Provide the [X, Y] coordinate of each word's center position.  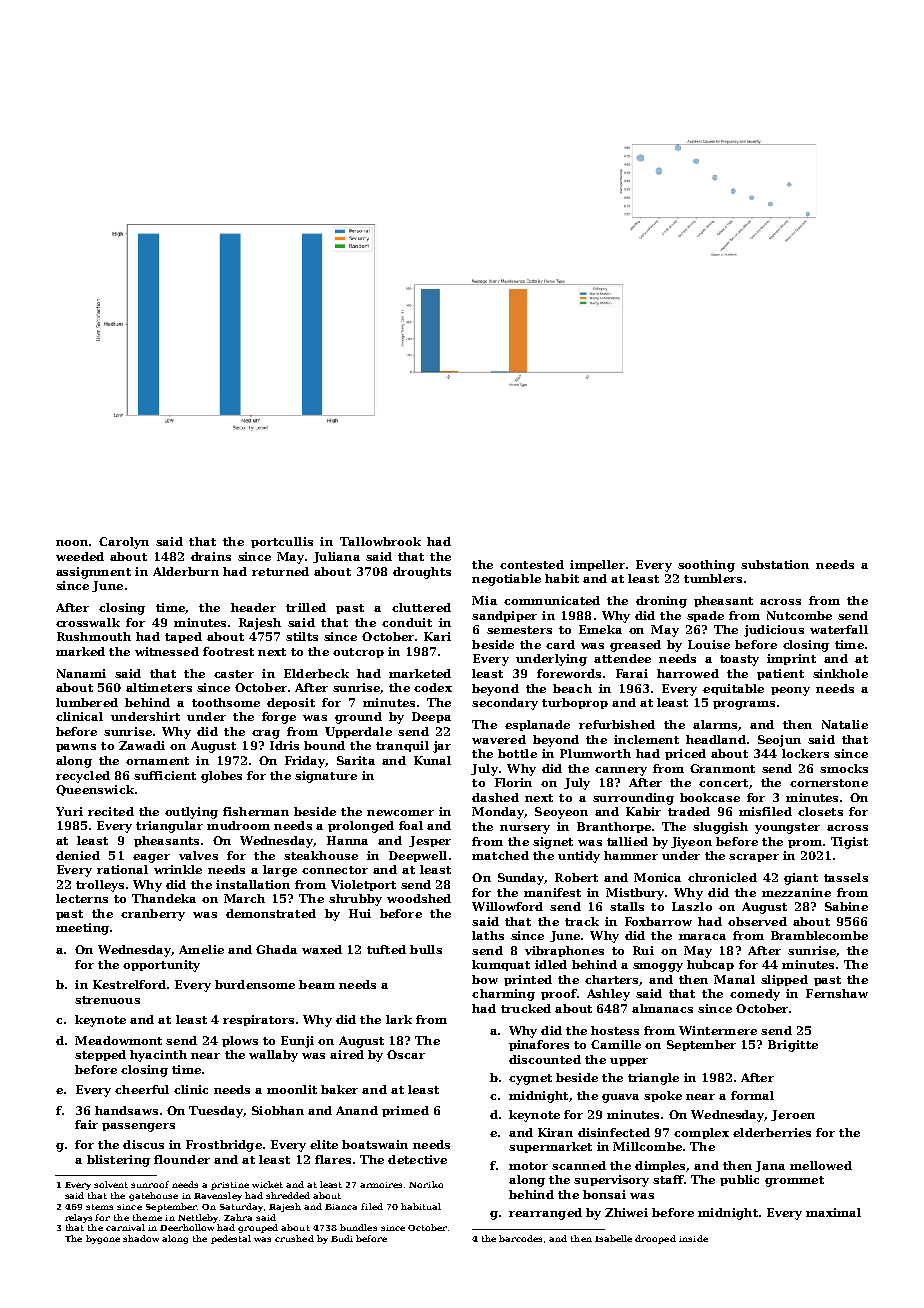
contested [532, 564]
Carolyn [124, 543]
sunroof [150, 1184]
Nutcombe [799, 615]
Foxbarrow [658, 921]
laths [488, 935]
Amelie [201, 949]
